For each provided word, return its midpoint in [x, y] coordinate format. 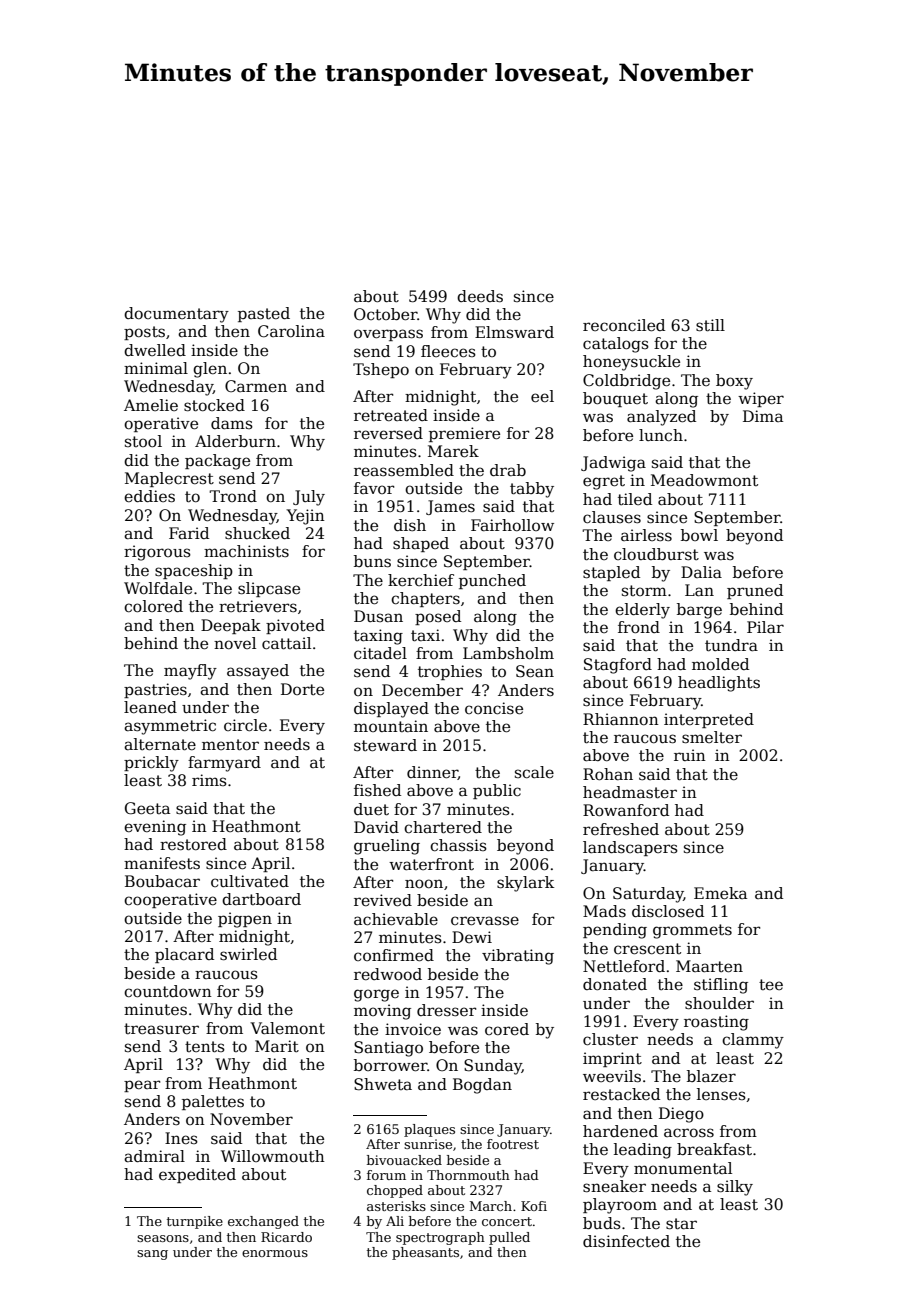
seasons [163, 1238]
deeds [480, 296]
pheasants [425, 1253]
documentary [176, 315]
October [386, 314]
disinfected [626, 1241]
